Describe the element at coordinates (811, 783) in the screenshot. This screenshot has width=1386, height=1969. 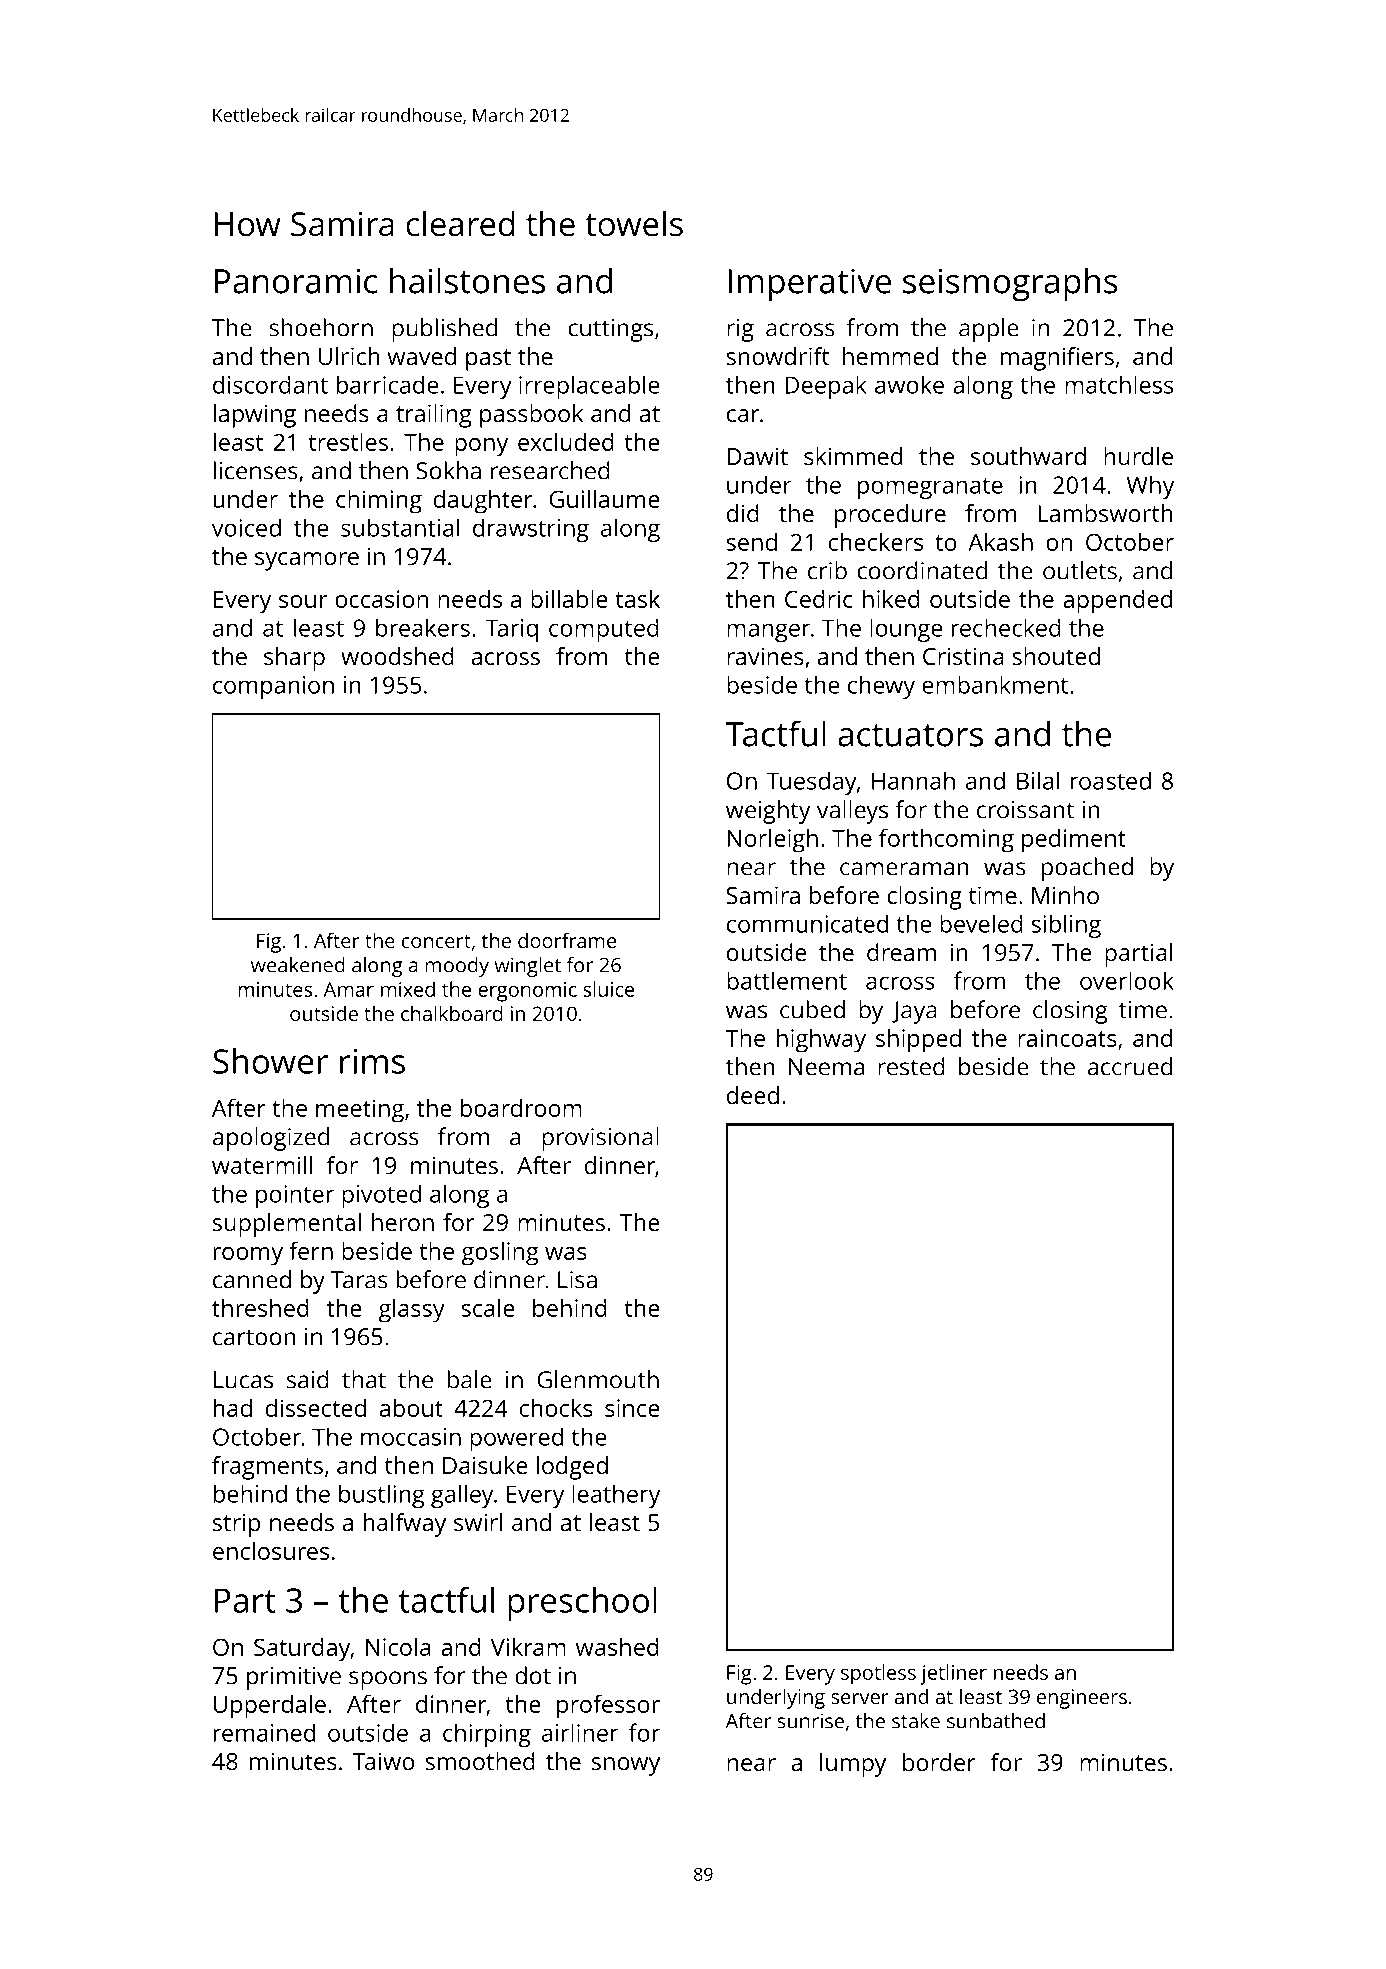
I see `Tuesday` at that location.
